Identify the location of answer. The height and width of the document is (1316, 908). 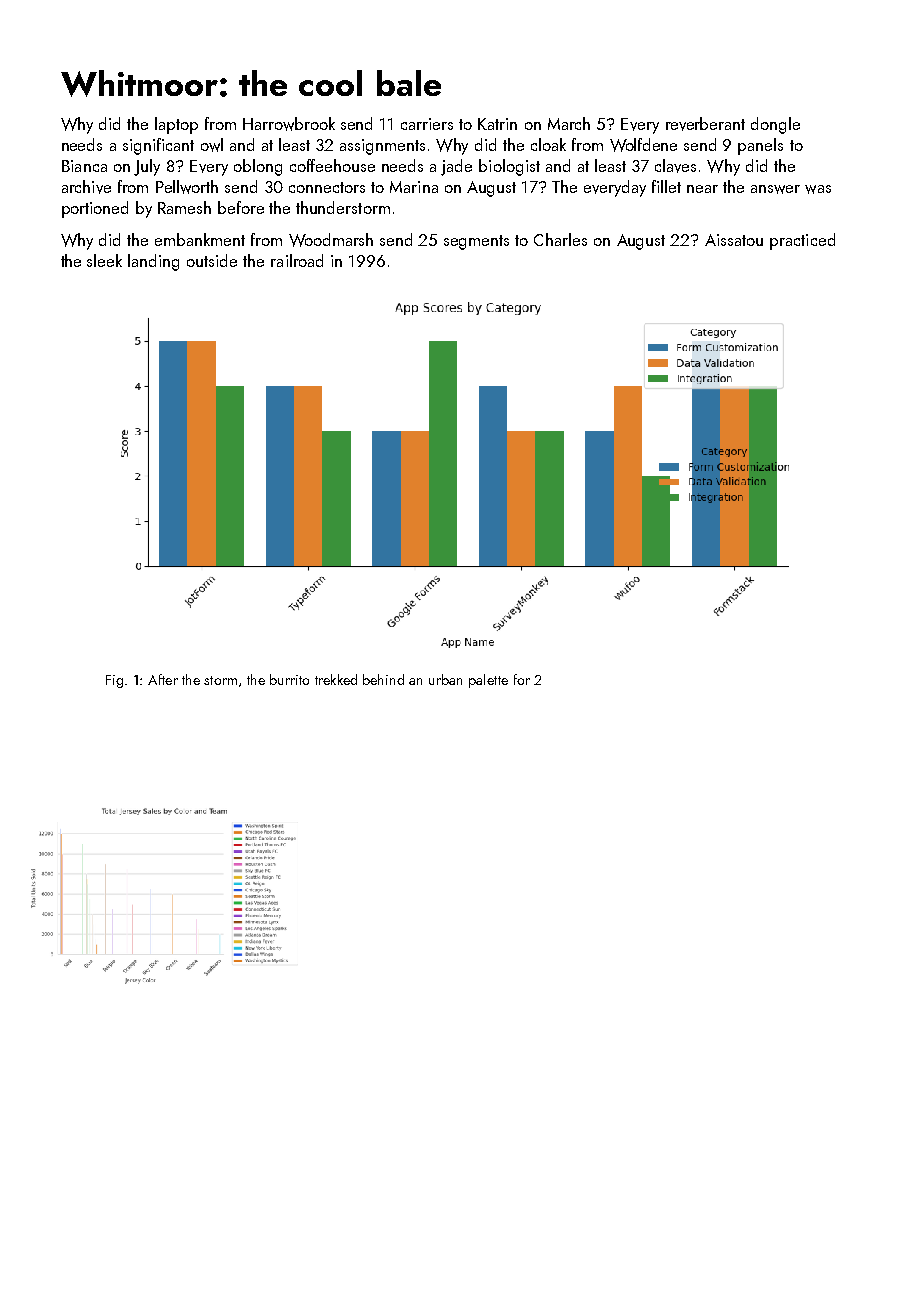
(775, 189).
